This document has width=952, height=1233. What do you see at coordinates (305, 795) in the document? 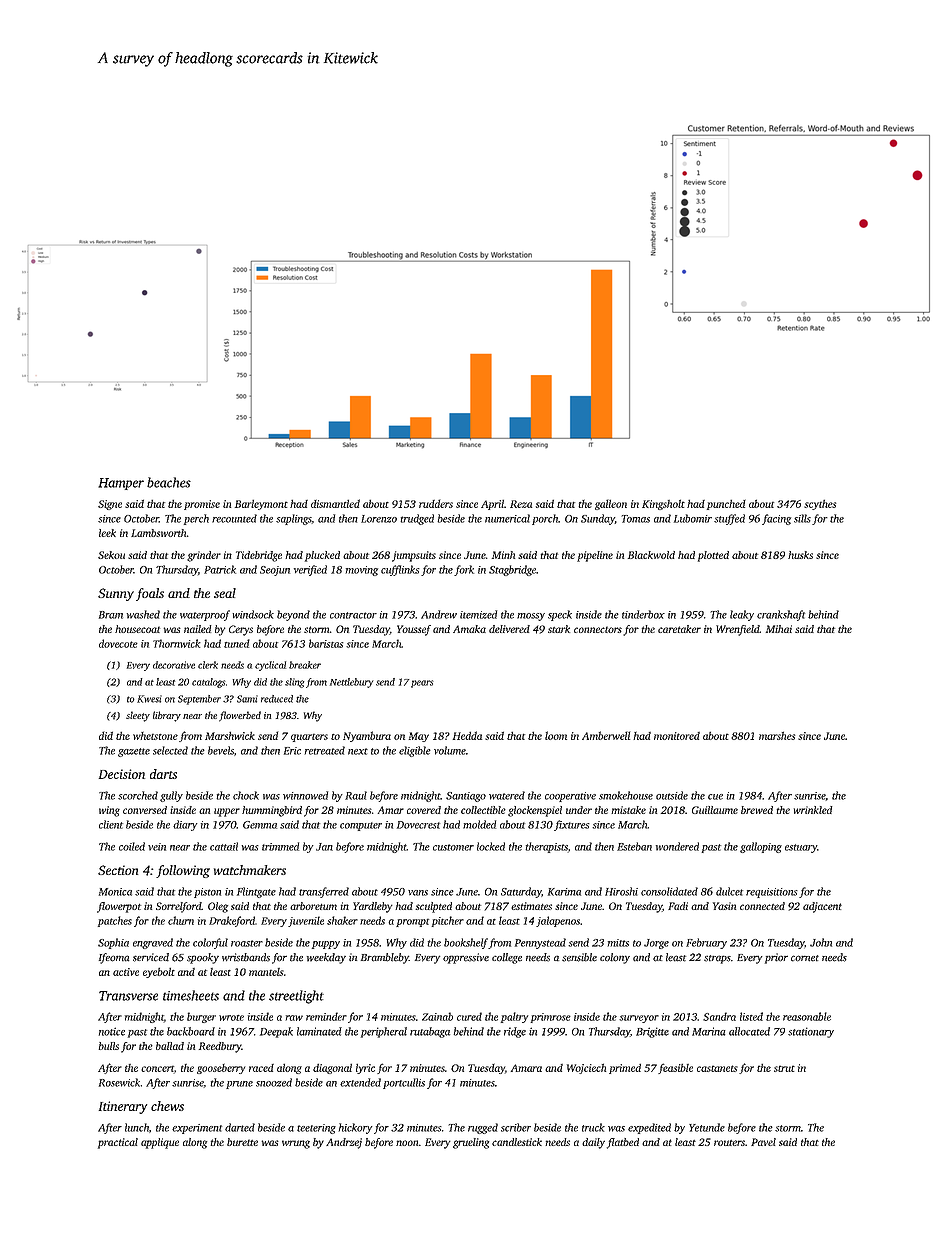
I see `winnowed` at bounding box center [305, 795].
